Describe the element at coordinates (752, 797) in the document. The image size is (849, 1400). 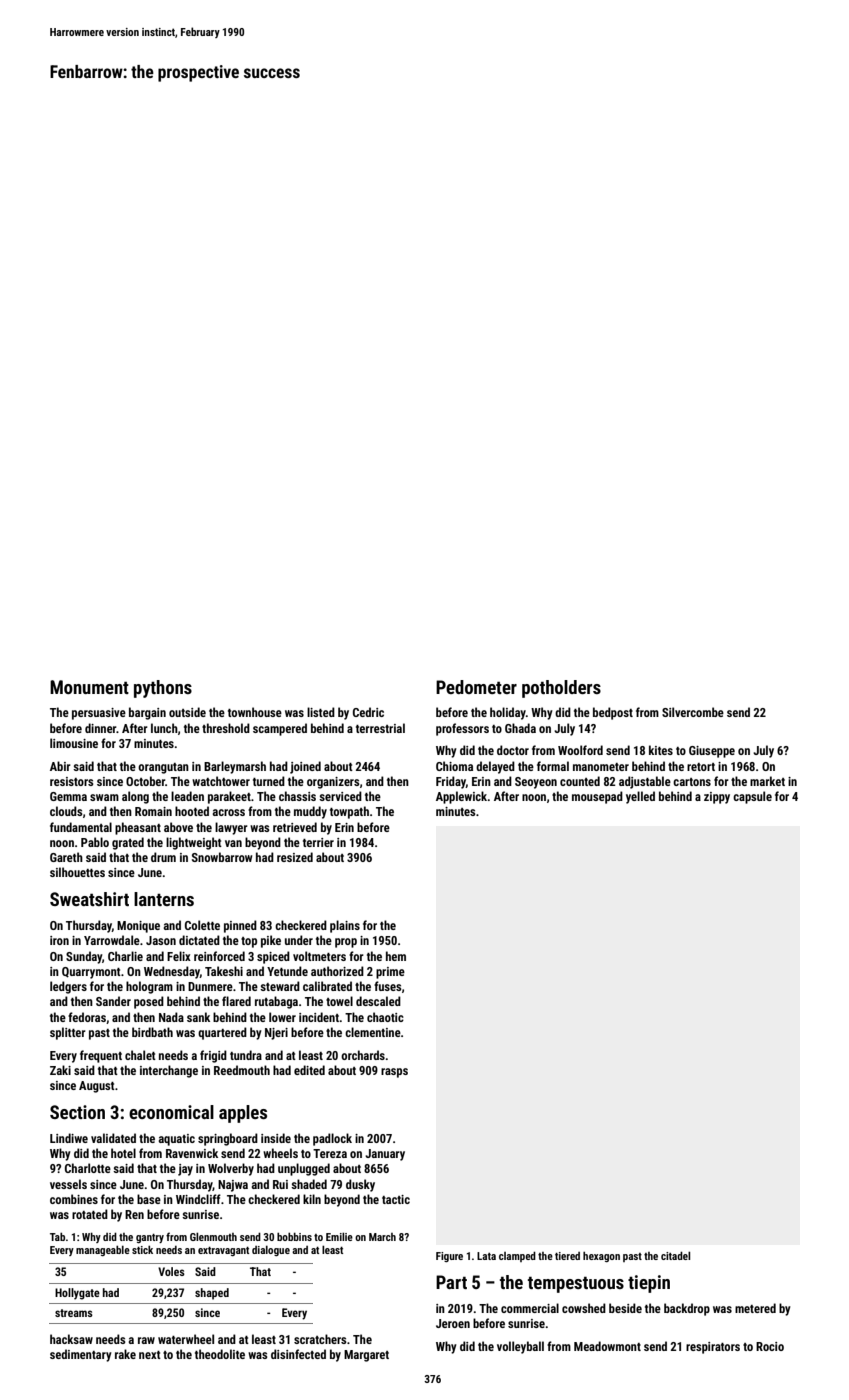
I see `capsule` at that location.
